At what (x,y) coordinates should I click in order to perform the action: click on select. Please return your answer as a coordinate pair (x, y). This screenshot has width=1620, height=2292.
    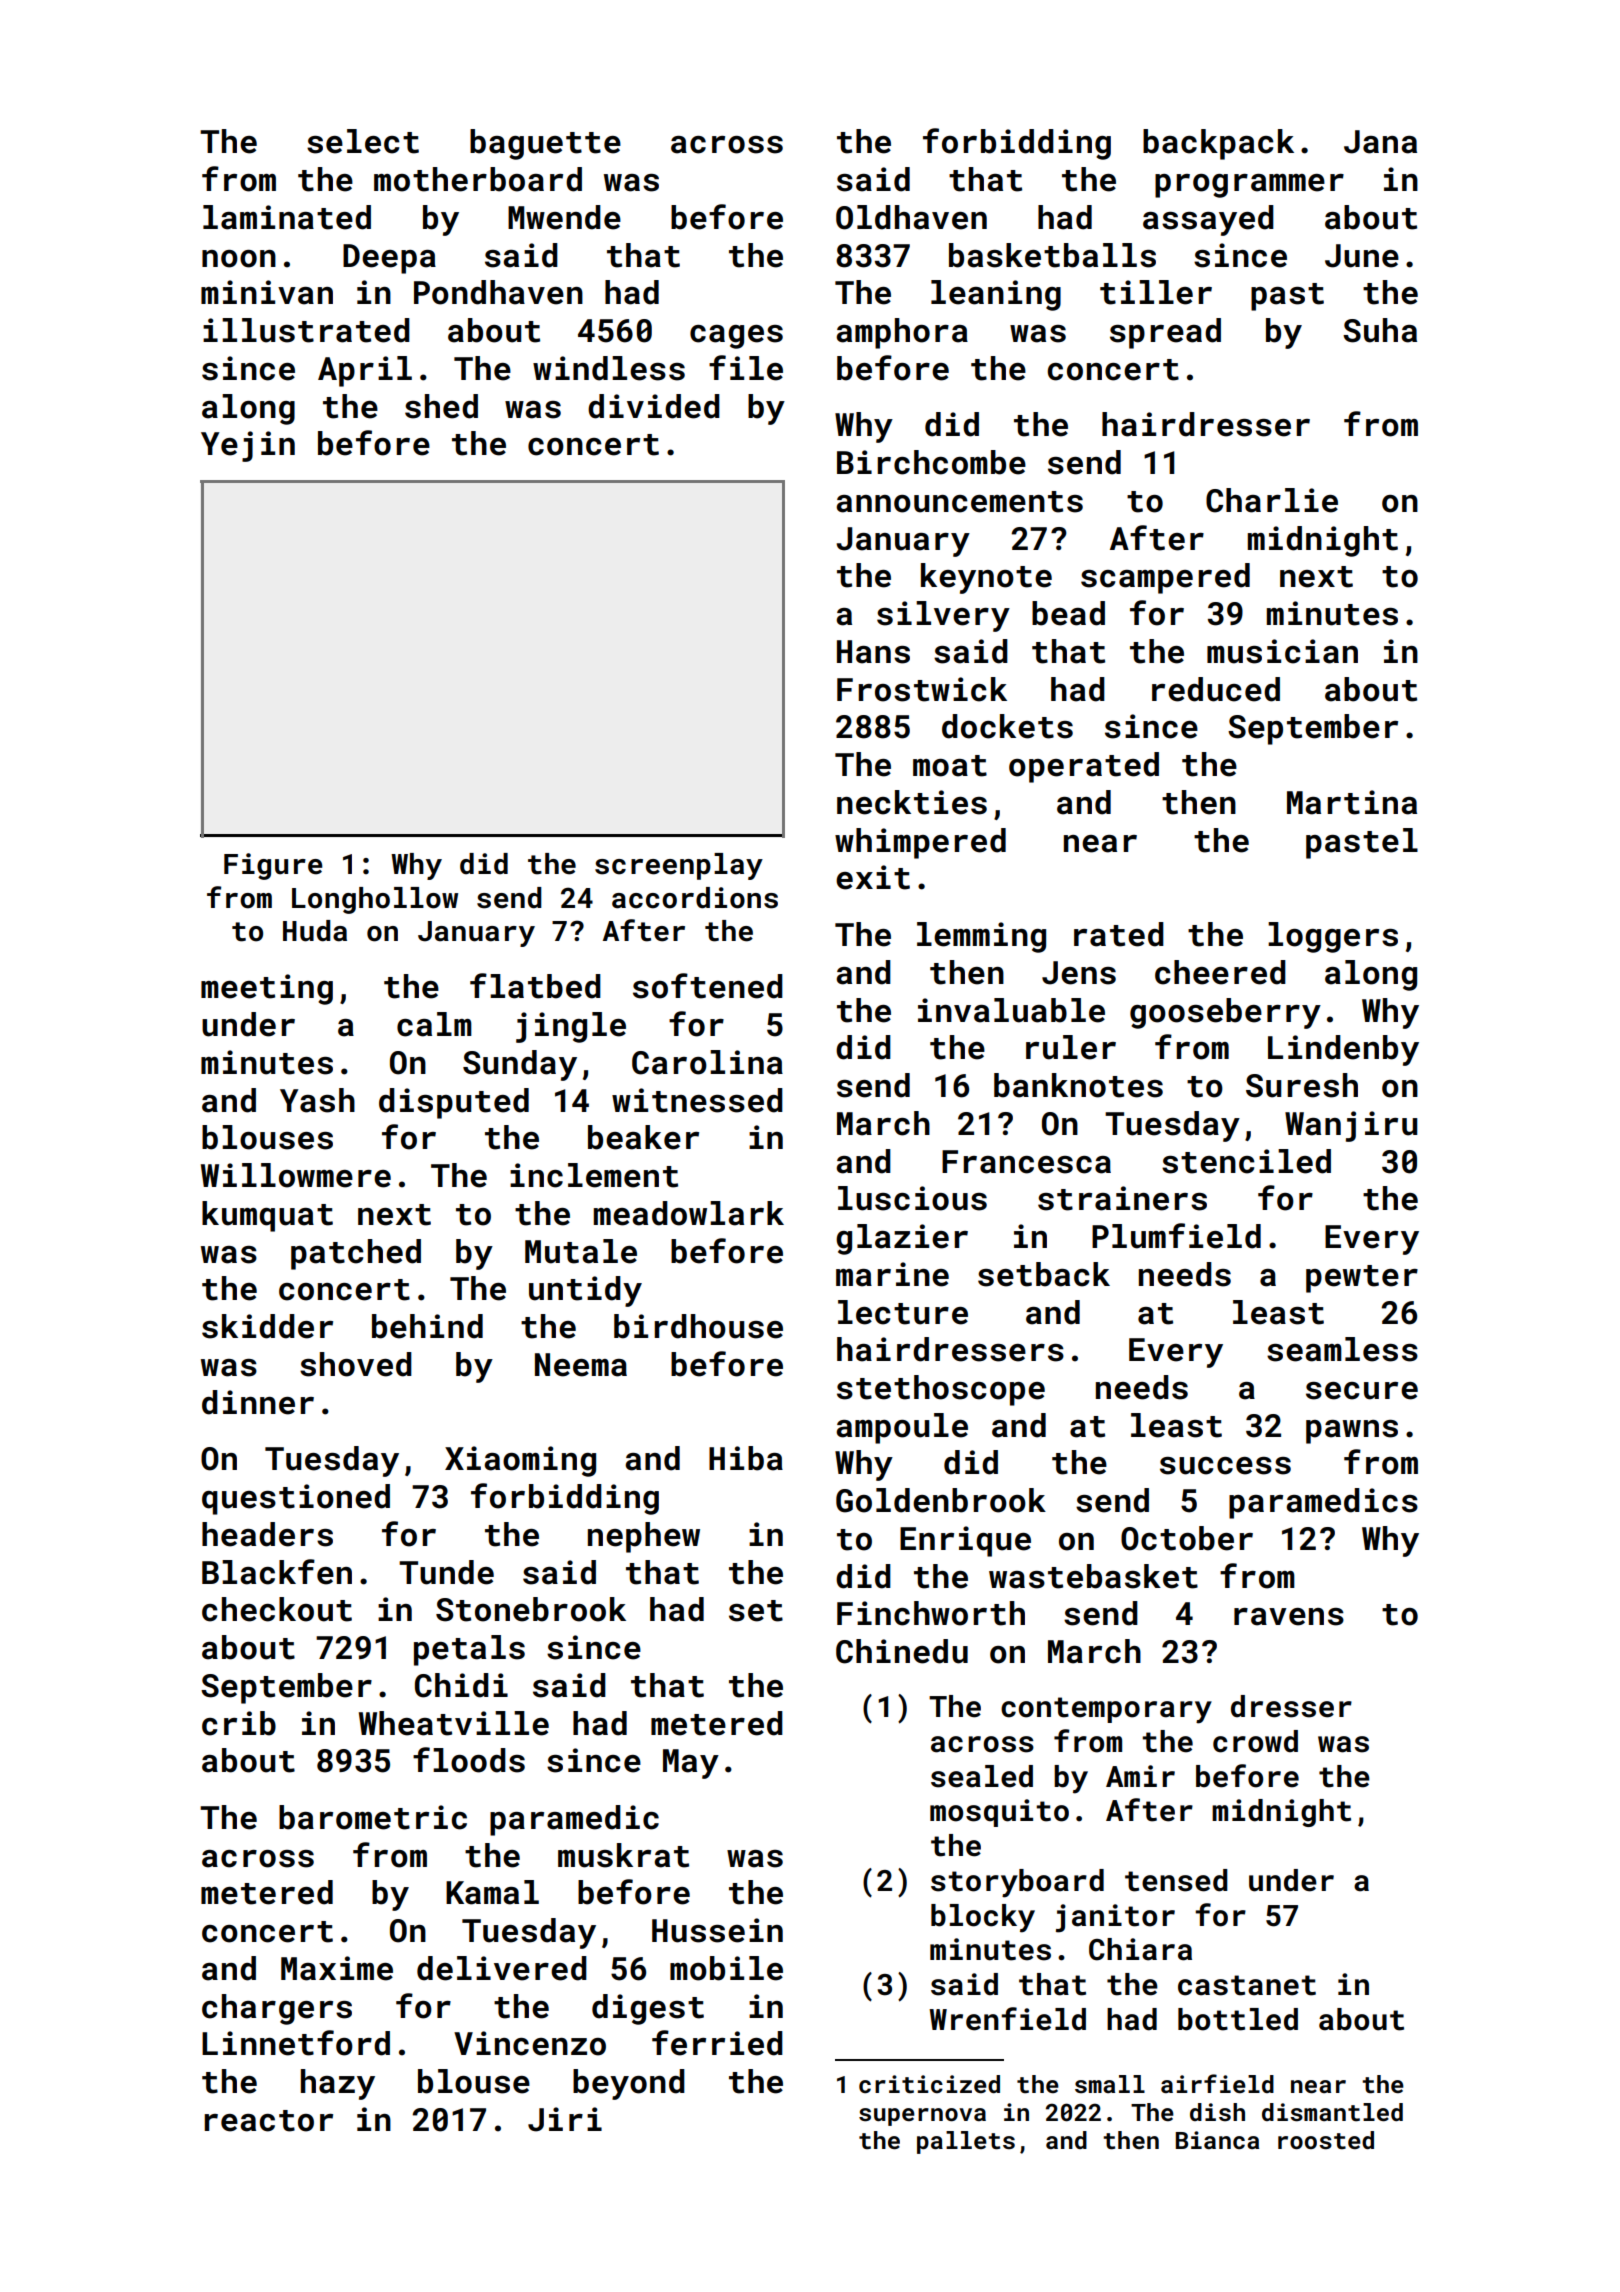
    Looking at the image, I should click on (363, 141).
